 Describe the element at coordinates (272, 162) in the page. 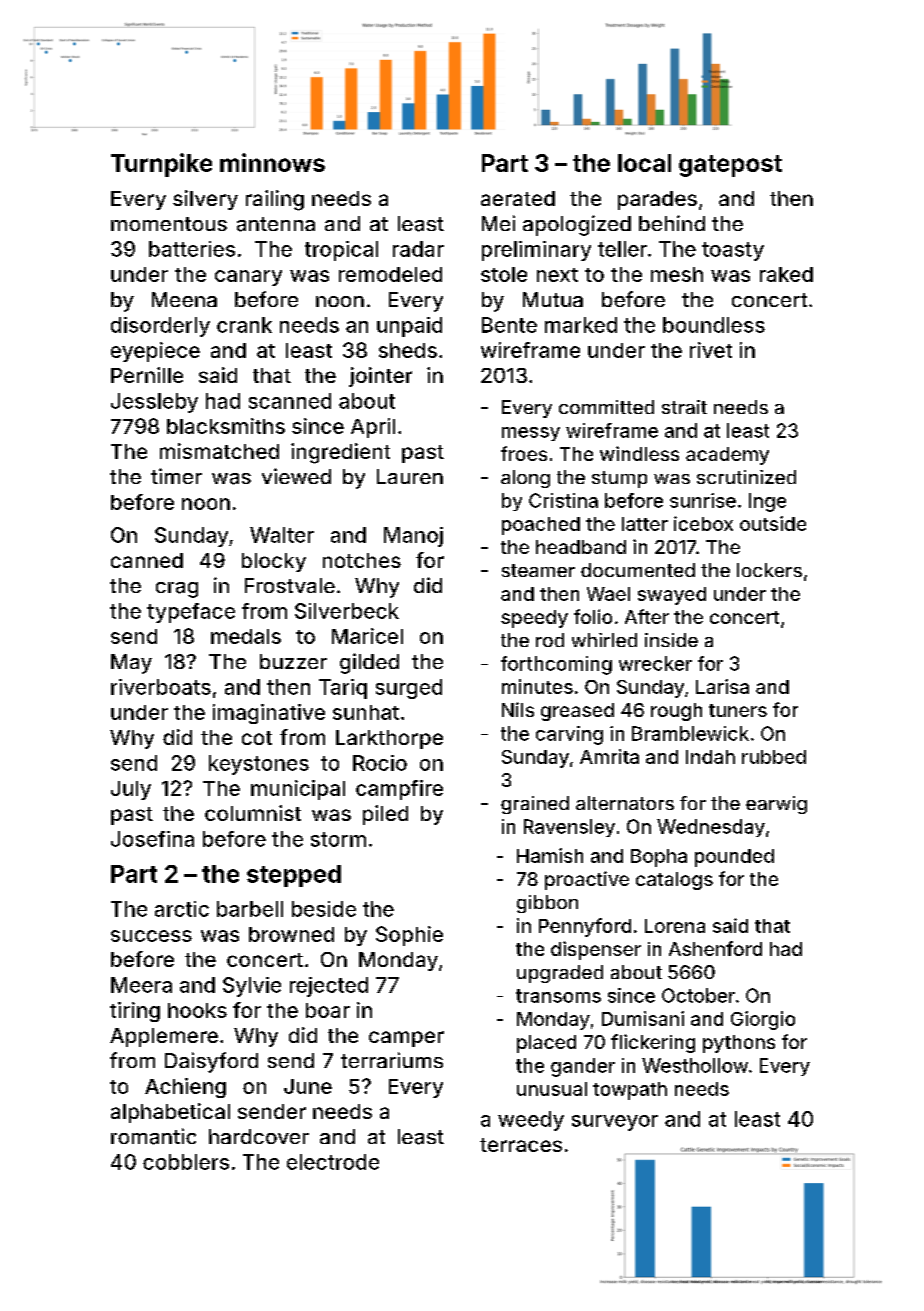

I see `minnows` at that location.
